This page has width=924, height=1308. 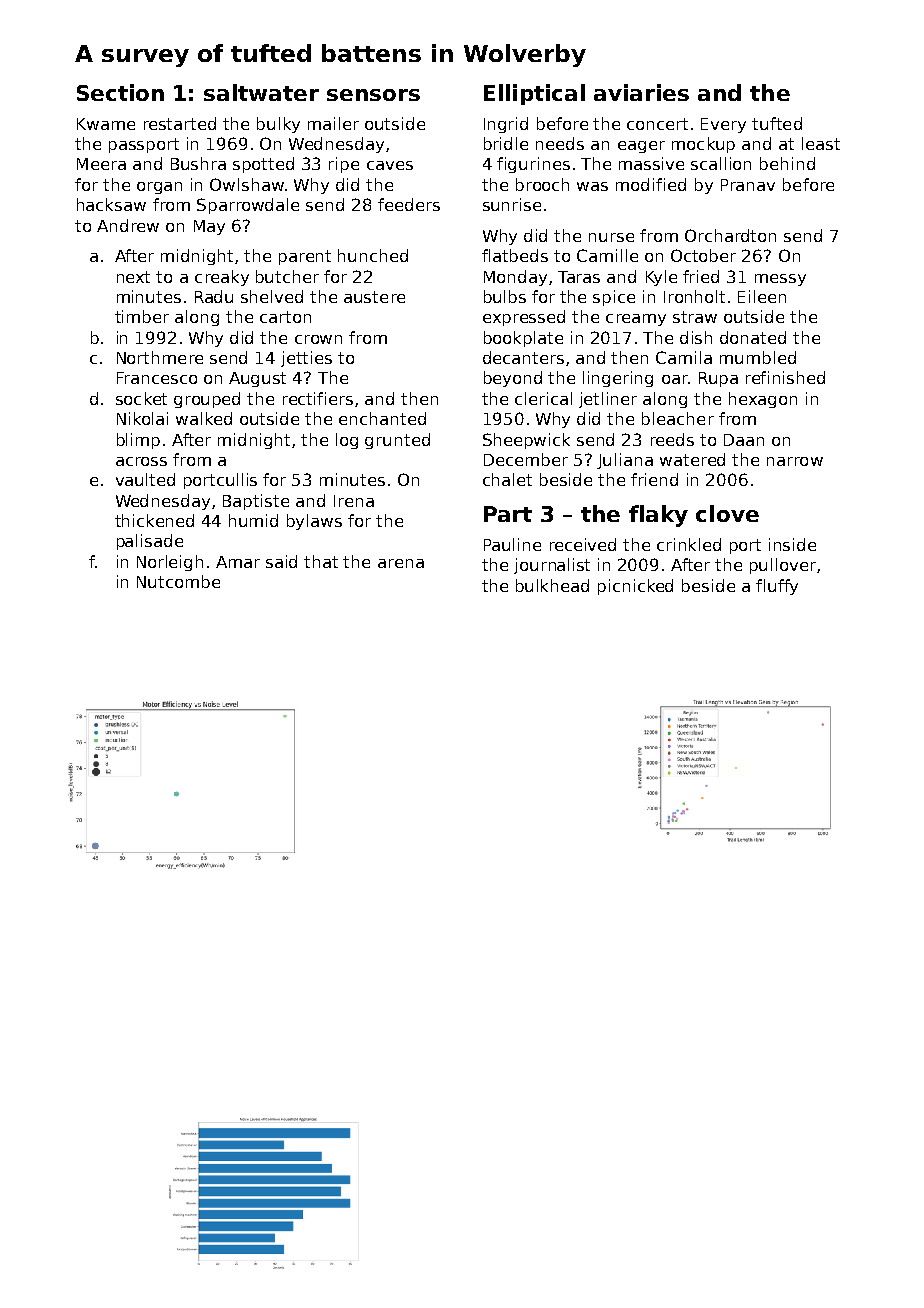 I want to click on expressed, so click(x=524, y=318).
